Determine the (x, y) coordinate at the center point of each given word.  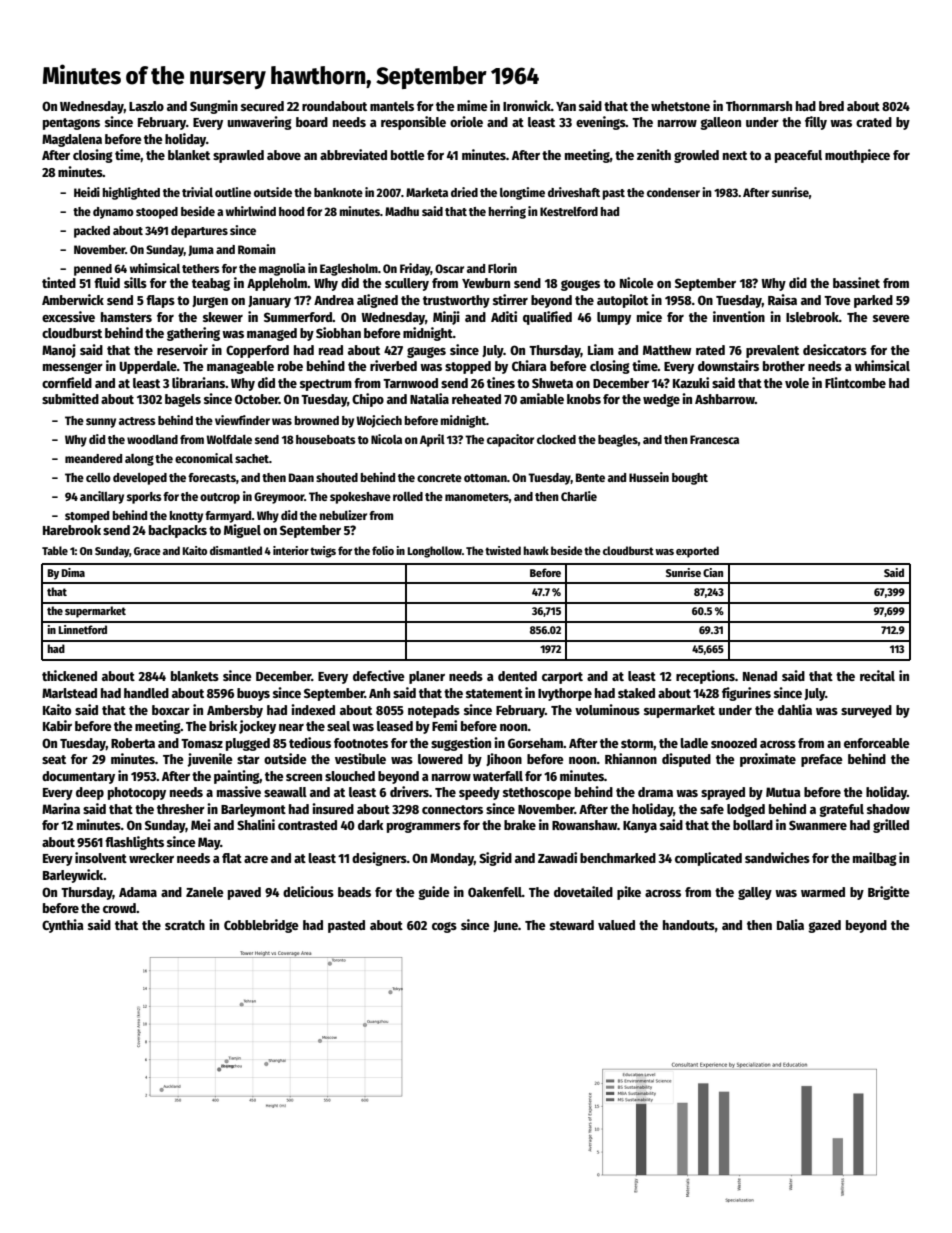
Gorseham (536, 743)
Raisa (782, 299)
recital (877, 675)
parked (873, 301)
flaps (160, 301)
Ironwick (527, 105)
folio (383, 550)
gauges (426, 352)
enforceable (877, 743)
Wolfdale (229, 439)
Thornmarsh (759, 106)
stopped (468, 367)
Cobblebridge (261, 926)
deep (90, 793)
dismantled (236, 550)
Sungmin (214, 107)
